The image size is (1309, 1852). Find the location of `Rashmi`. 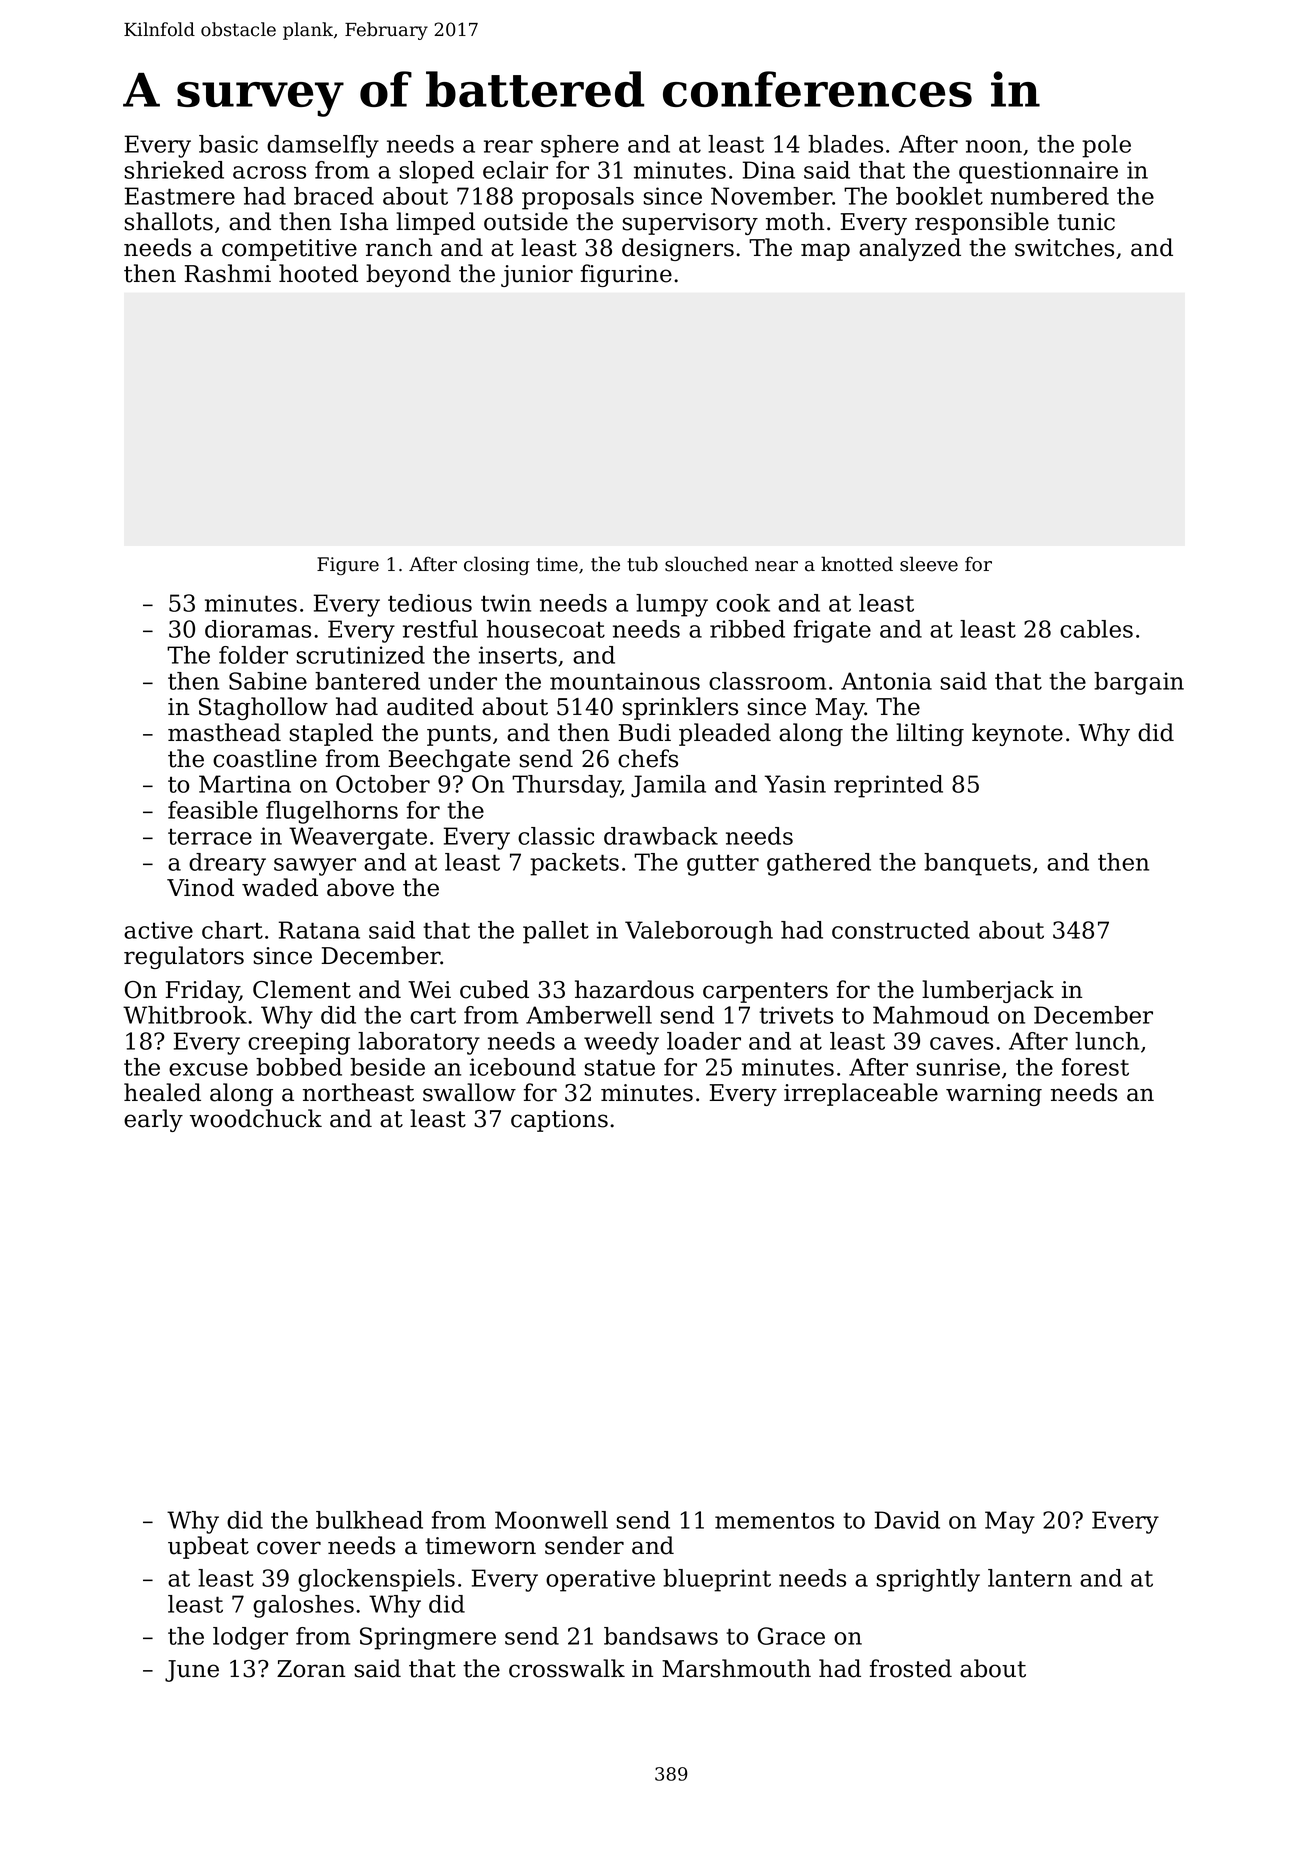

Rashmi is located at coordinates (228, 273).
